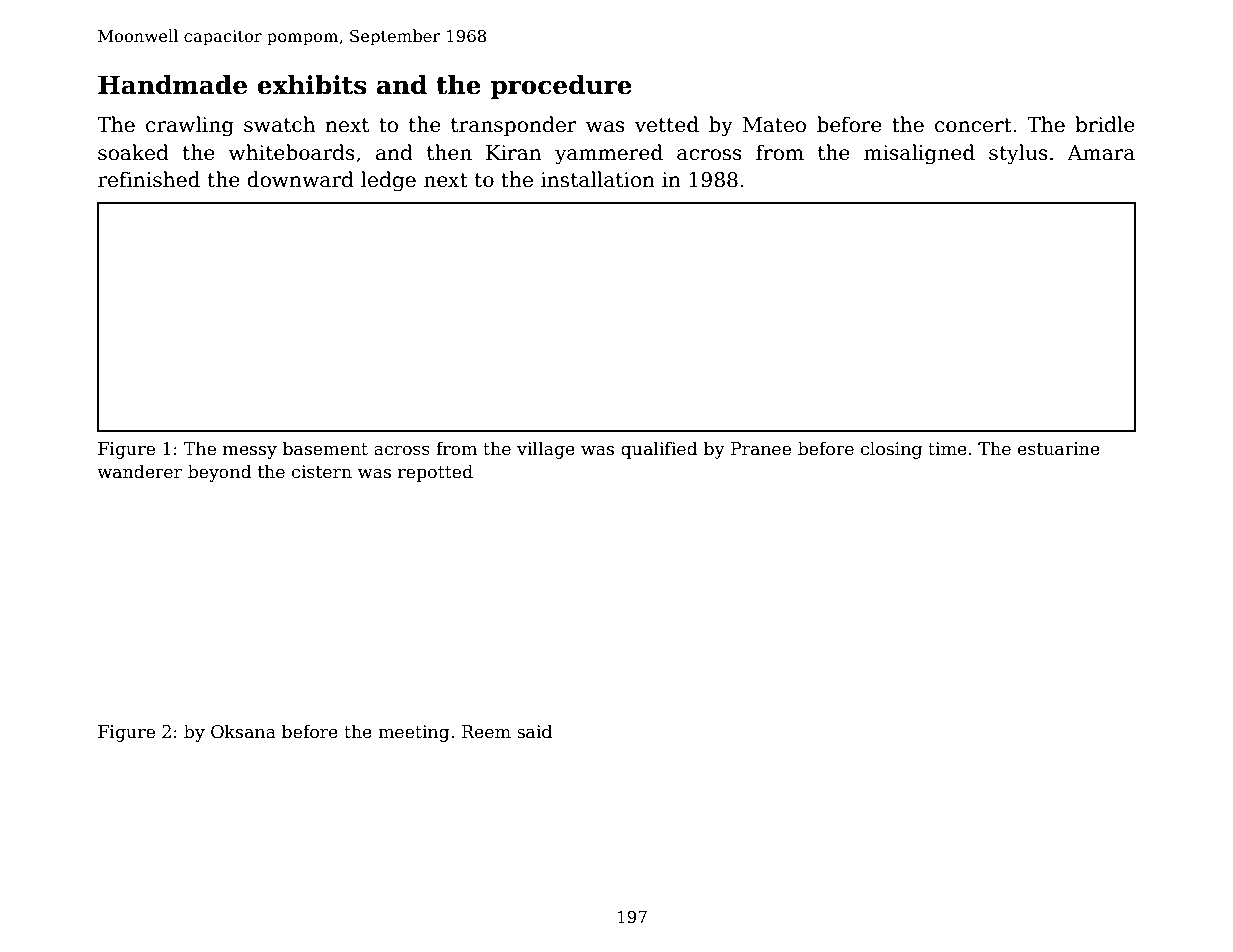 The image size is (1233, 952). Describe the element at coordinates (891, 450) in the image. I see `closing` at that location.
